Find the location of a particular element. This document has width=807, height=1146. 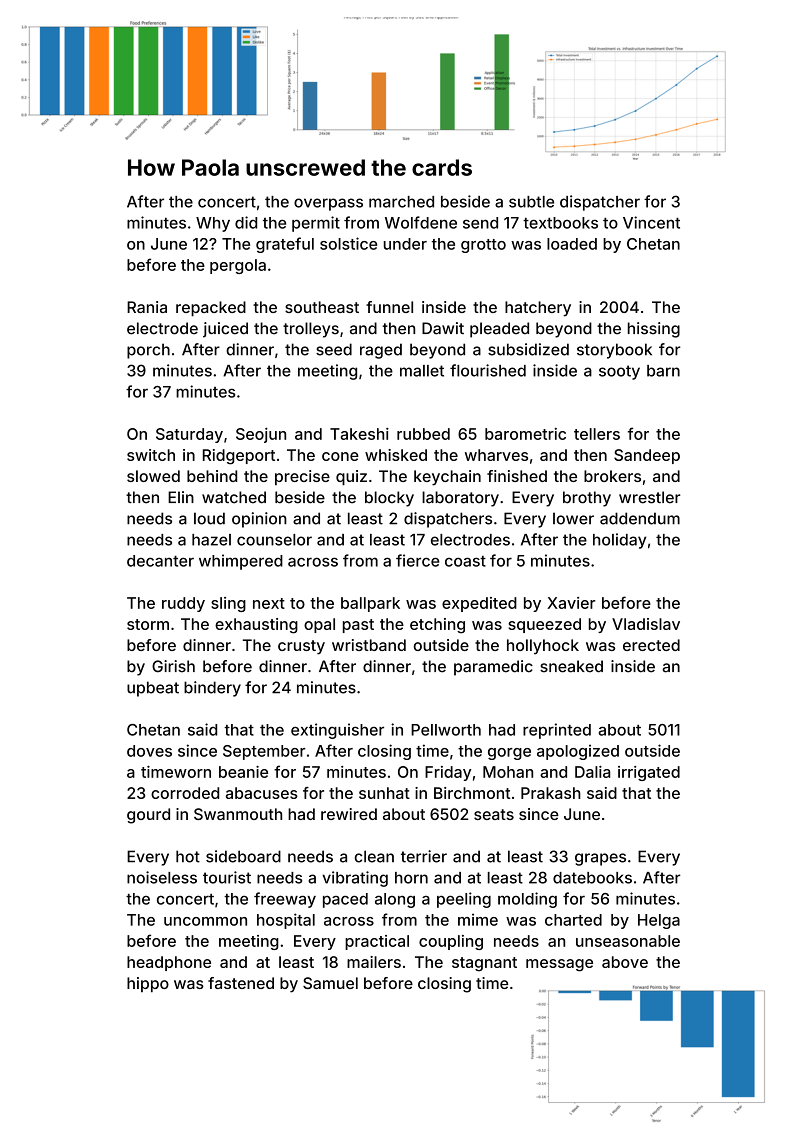

Wolfdene is located at coordinates (421, 222).
